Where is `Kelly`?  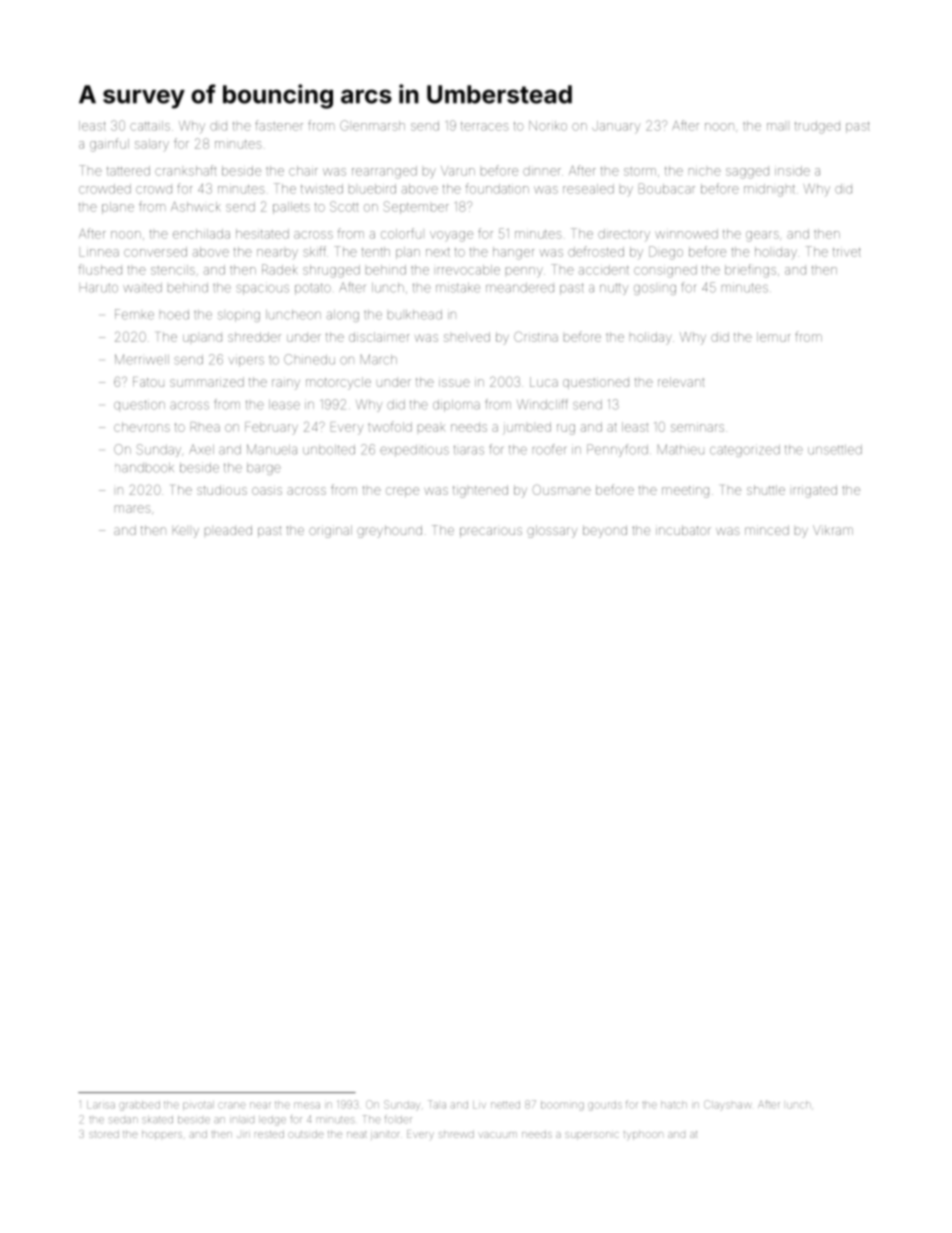
Kelly is located at coordinates (186, 531).
